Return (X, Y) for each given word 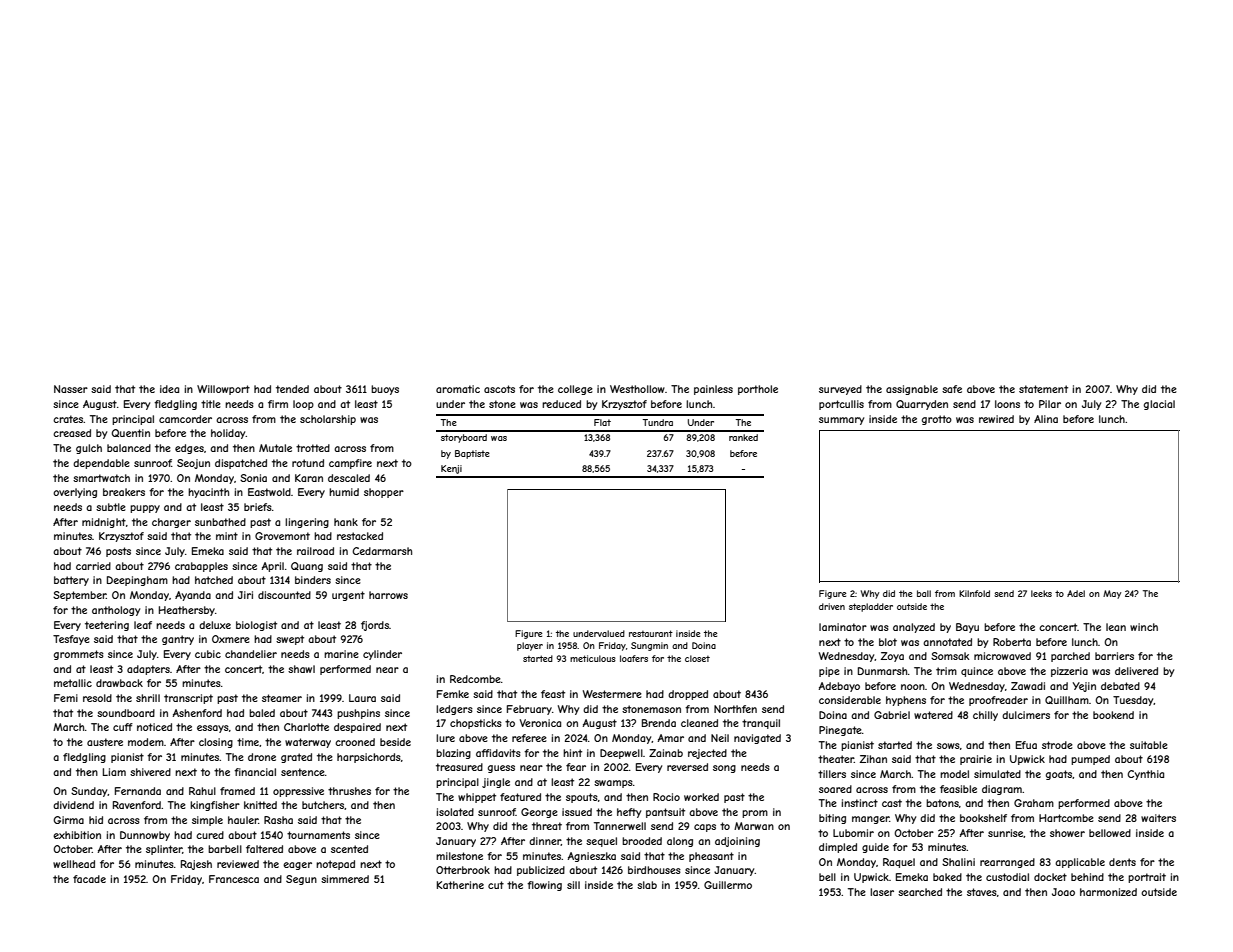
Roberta (1012, 642)
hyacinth (208, 493)
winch (1144, 627)
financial (255, 772)
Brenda (659, 723)
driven (832, 606)
